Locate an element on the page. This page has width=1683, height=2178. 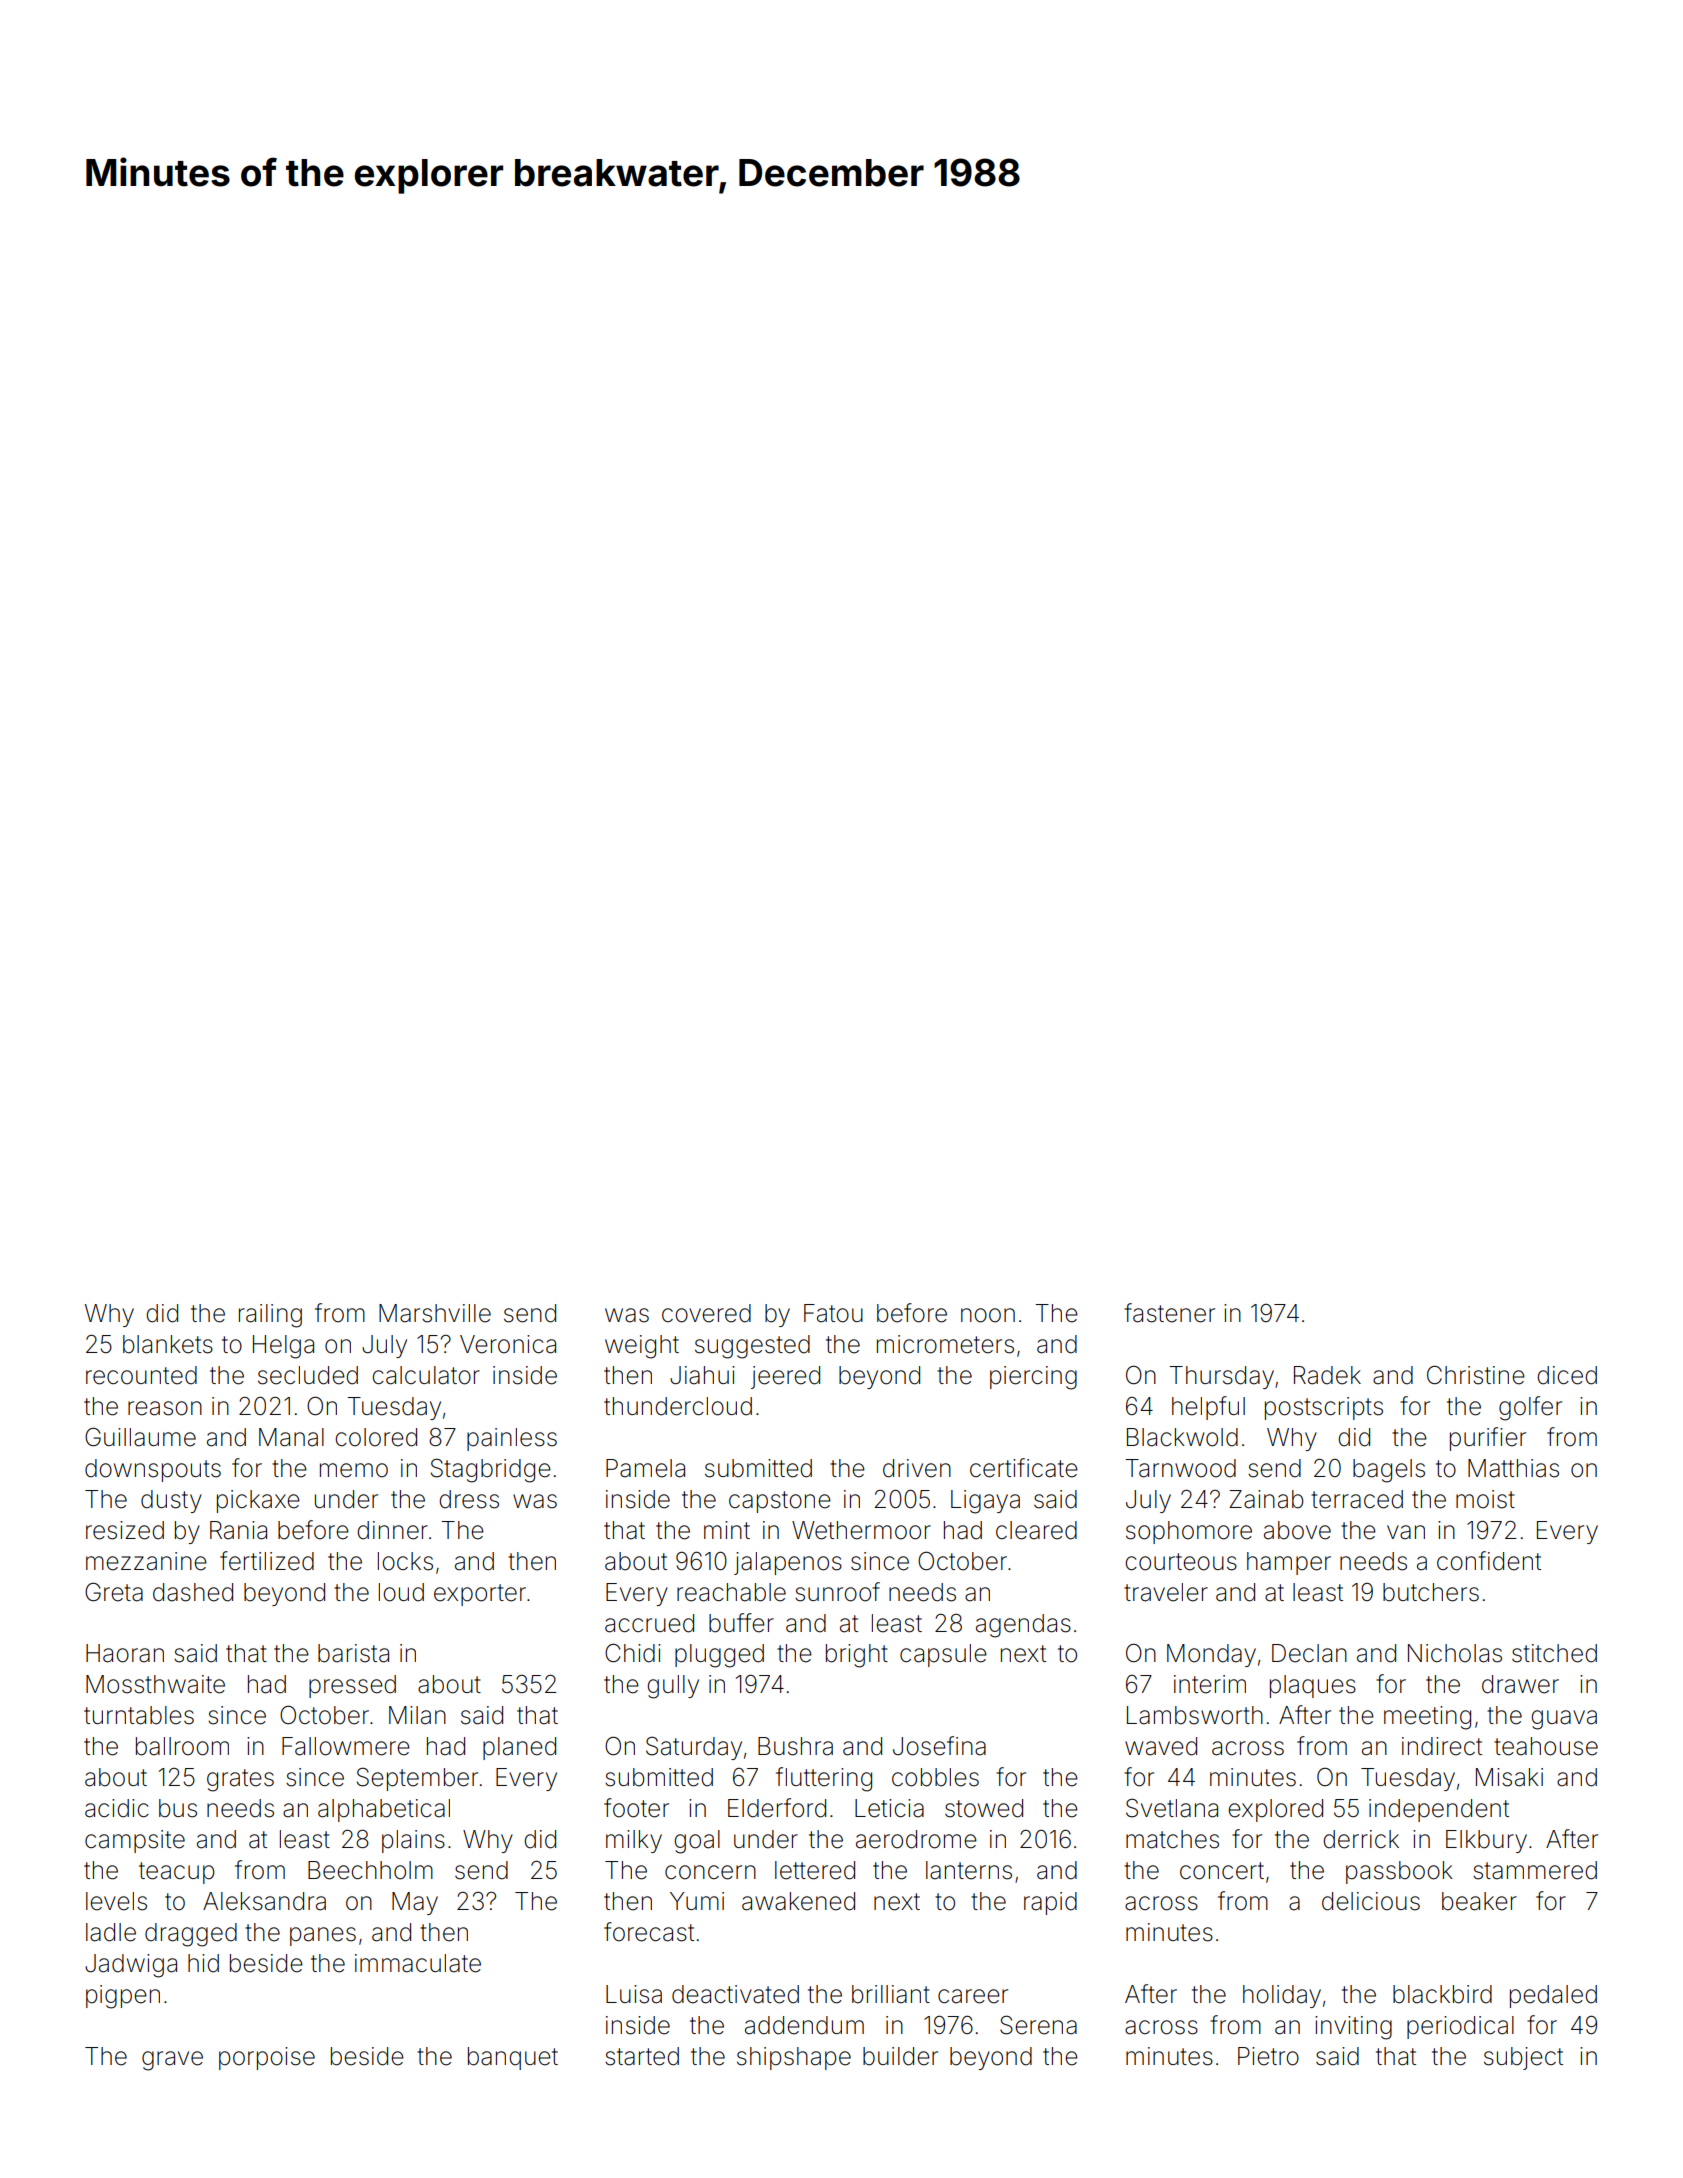
Lambsworth is located at coordinates (1195, 1715).
